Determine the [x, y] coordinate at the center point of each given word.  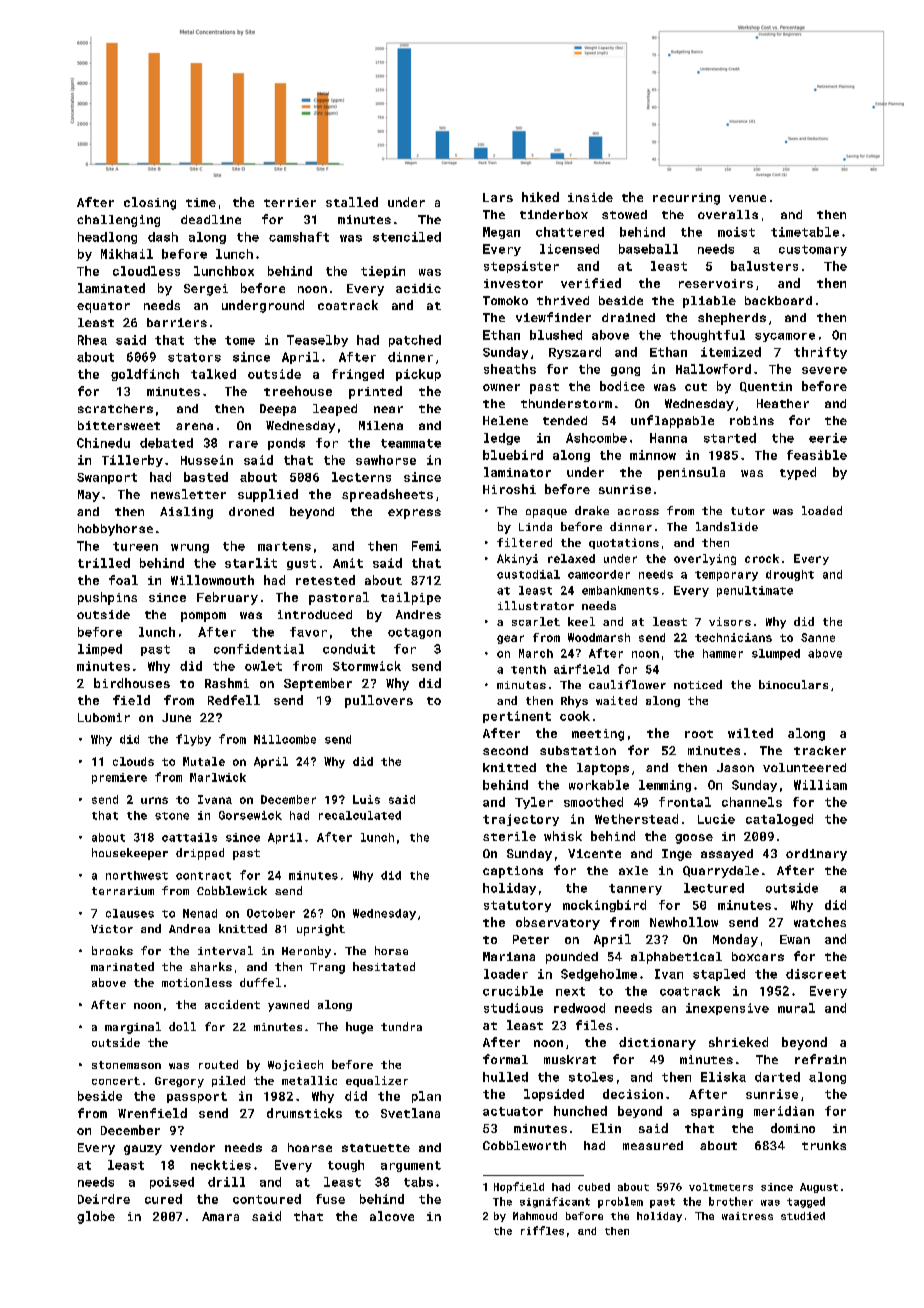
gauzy [143, 1150]
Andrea [189, 928]
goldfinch [145, 375]
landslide [727, 526]
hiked [540, 197]
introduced [315, 614]
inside [590, 197]
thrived [563, 300]
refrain [820, 1059]
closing [150, 203]
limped [100, 650]
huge [359, 1028]
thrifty [820, 353]
